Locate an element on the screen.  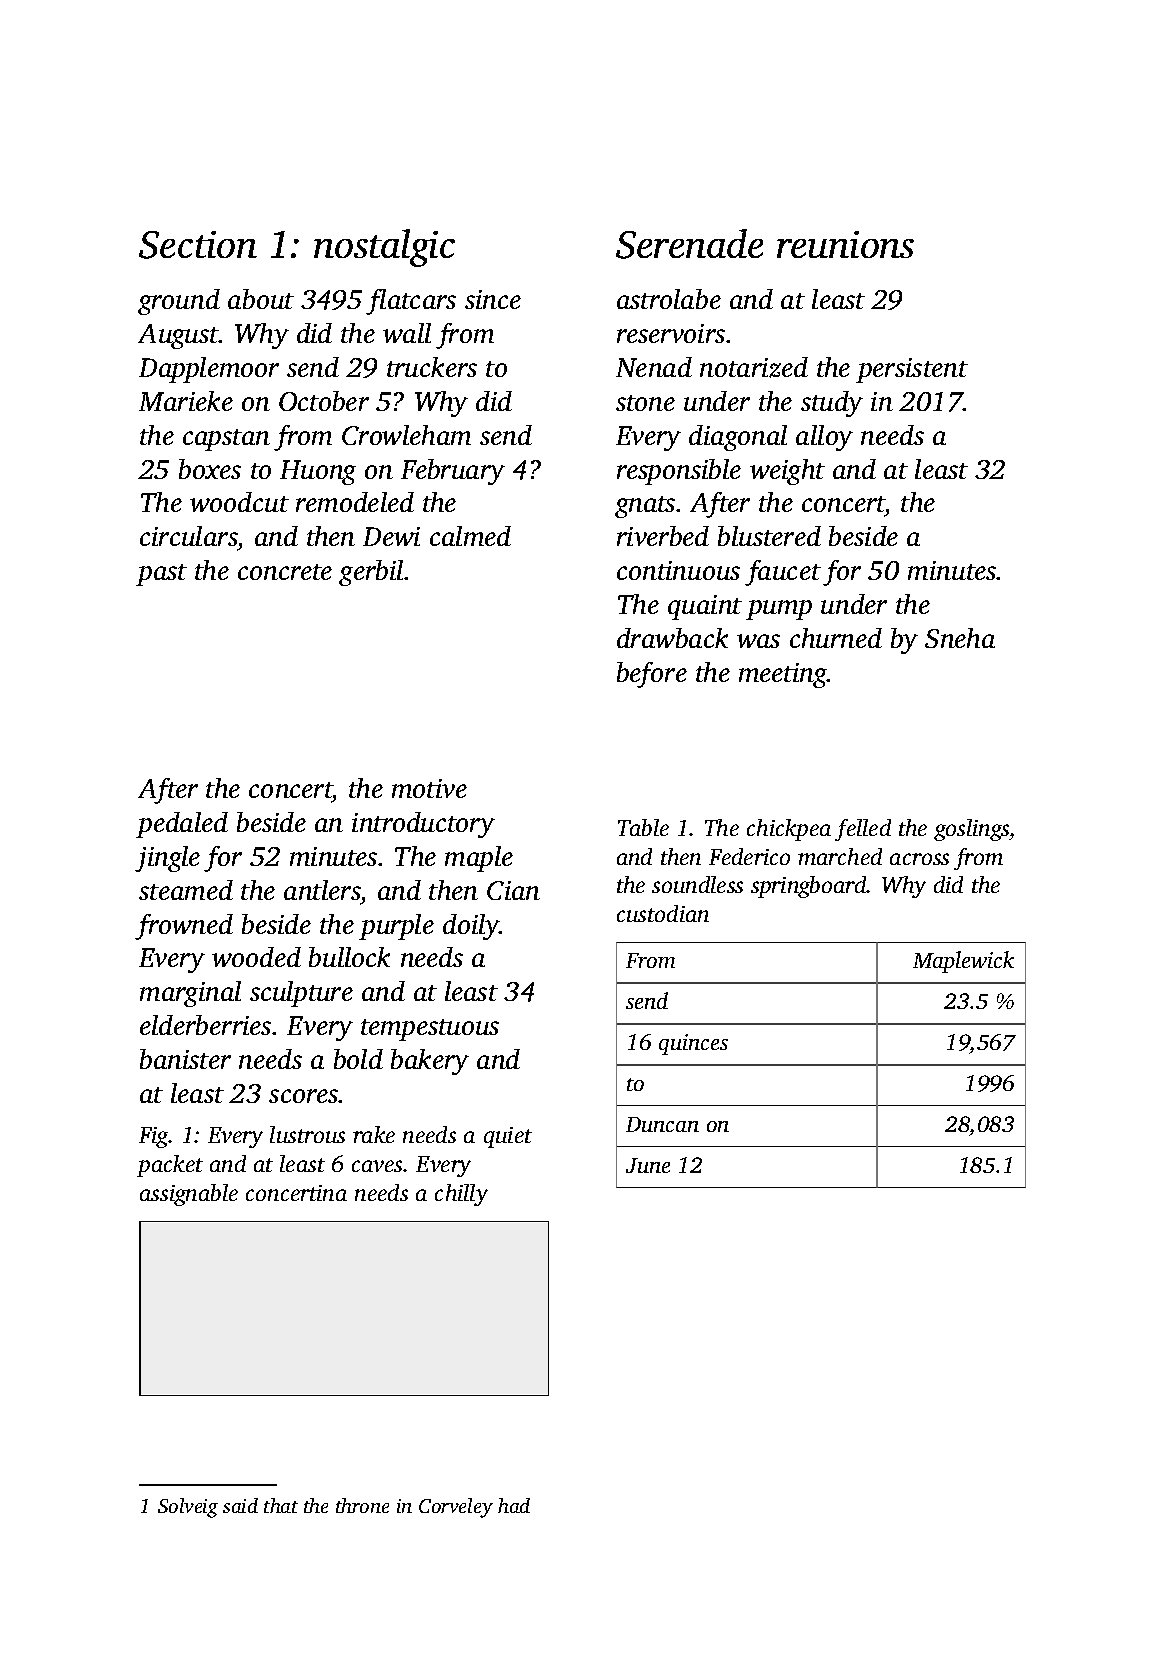
felled is located at coordinates (863, 830).
